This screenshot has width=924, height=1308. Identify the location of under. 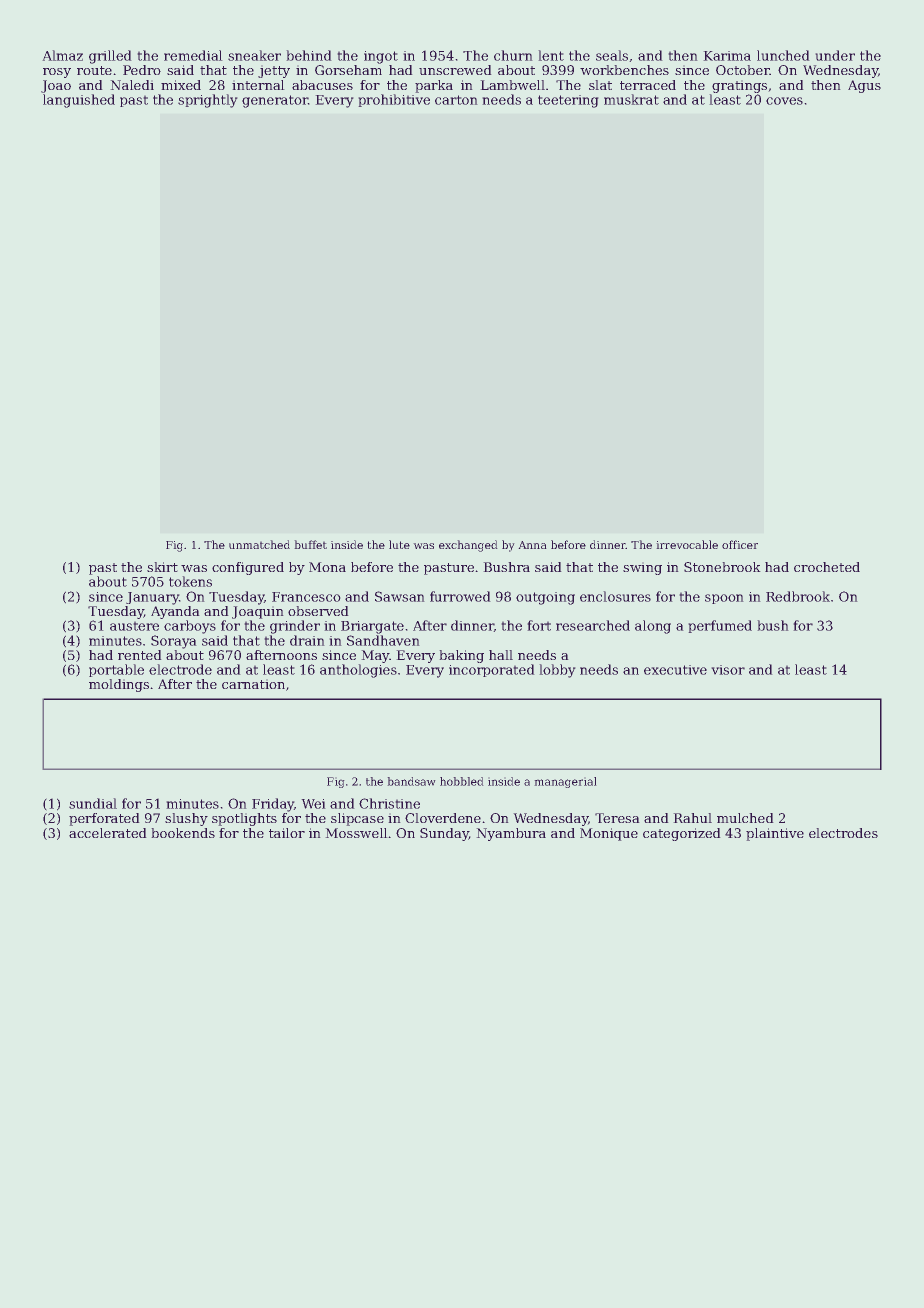
(835, 55).
